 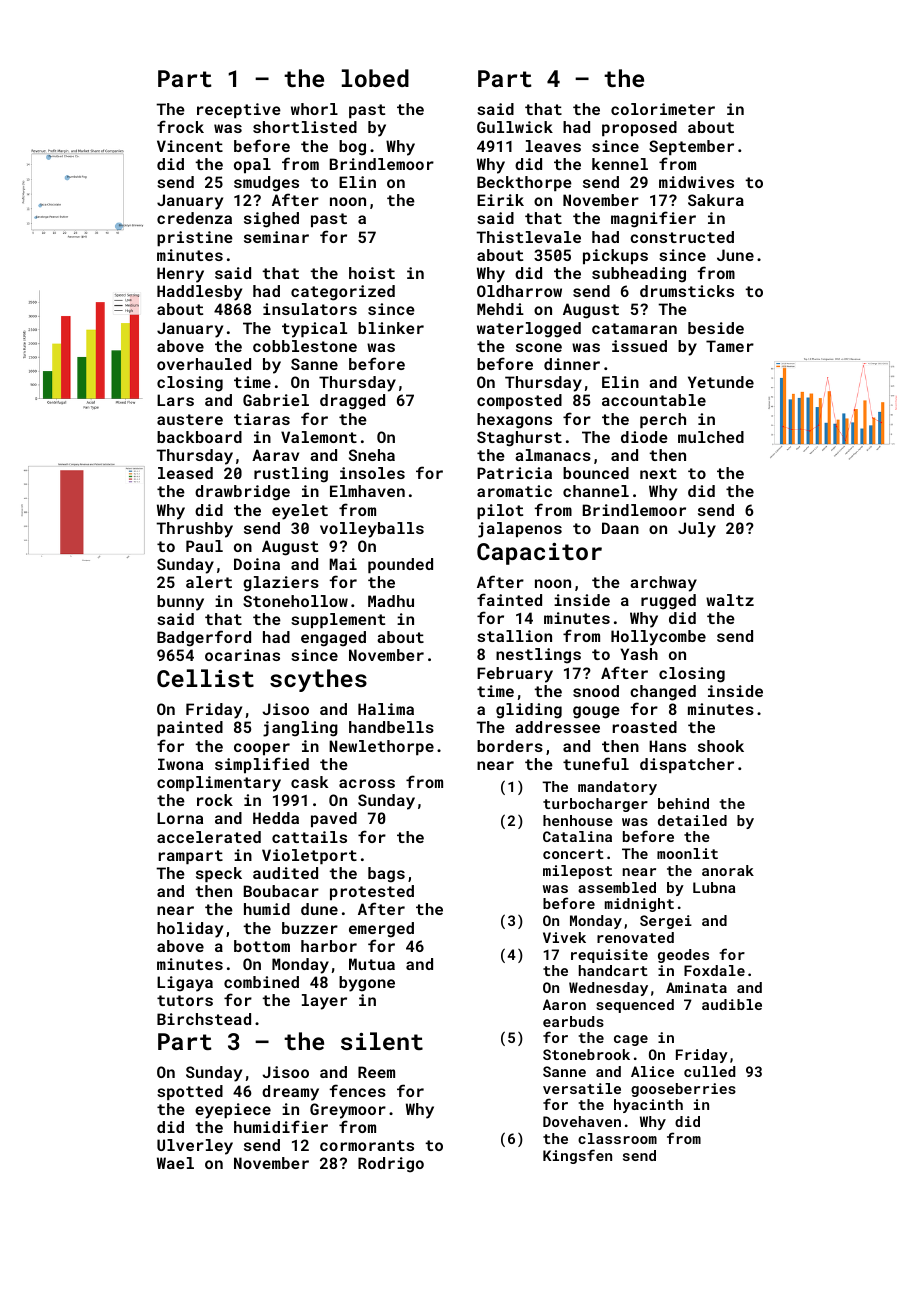 What do you see at coordinates (564, 937) in the image?
I see `Vivek` at bounding box center [564, 937].
